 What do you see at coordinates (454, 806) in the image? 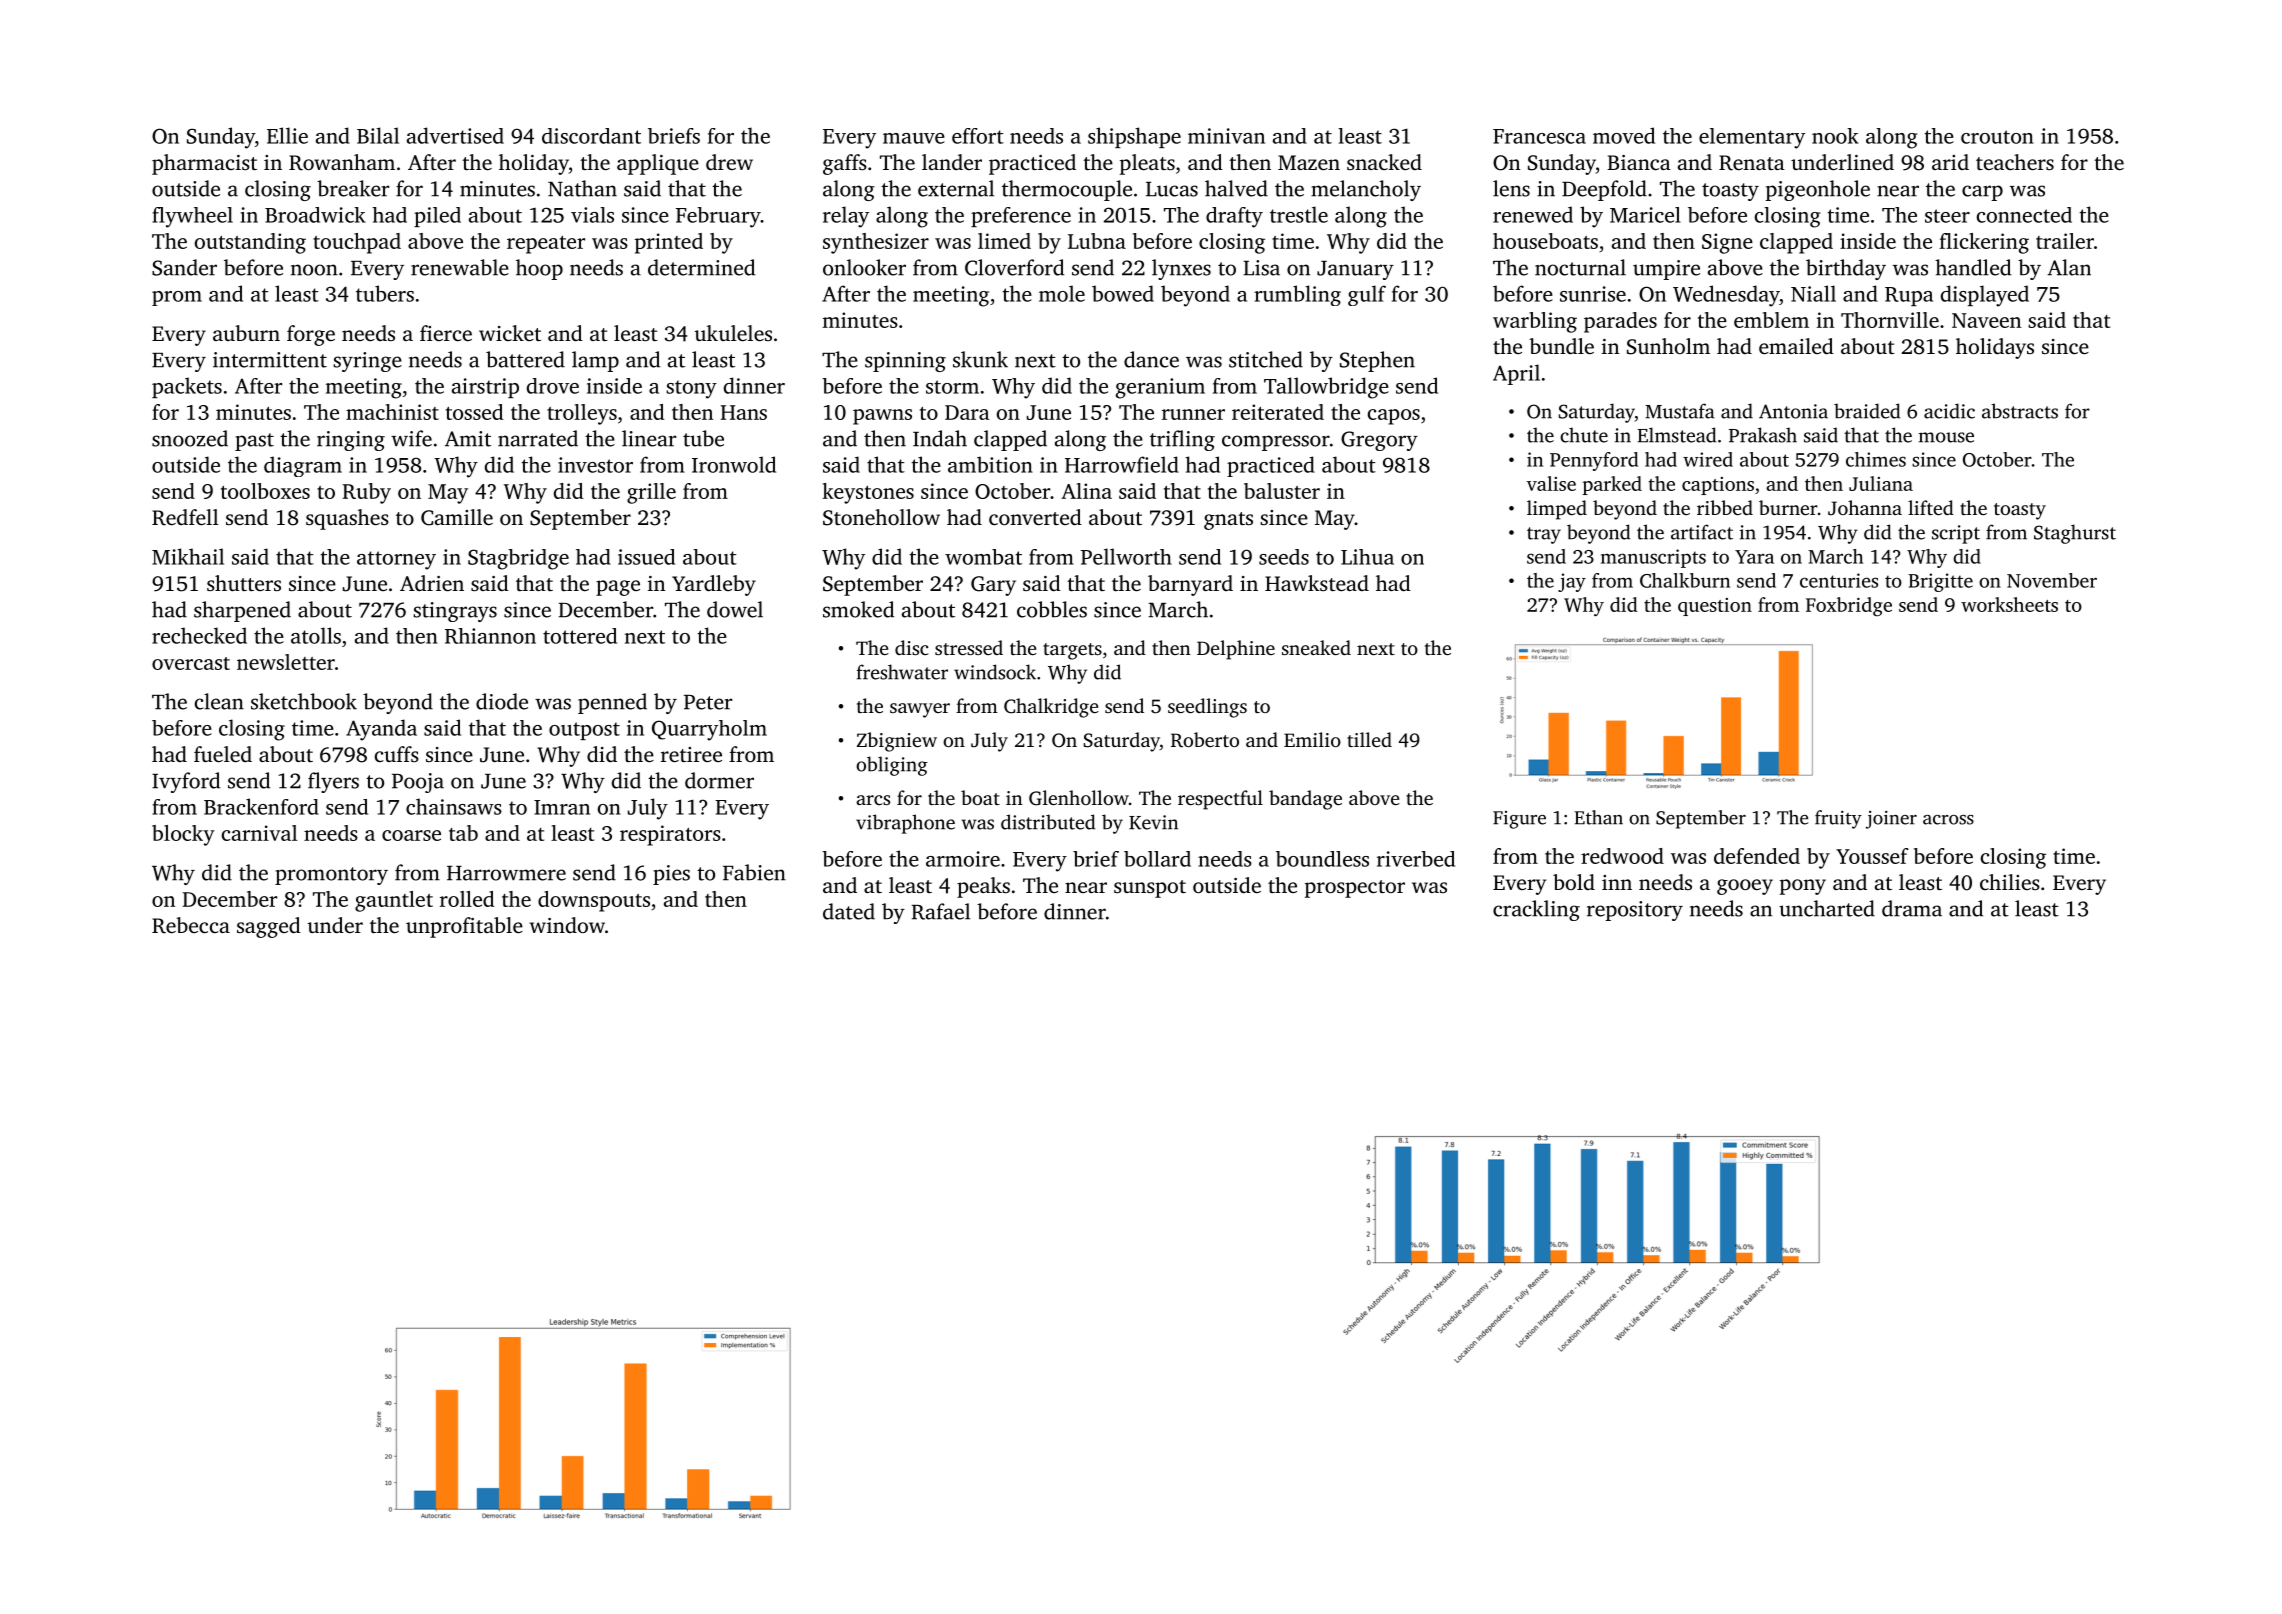
I see `chainsaws` at bounding box center [454, 806].
